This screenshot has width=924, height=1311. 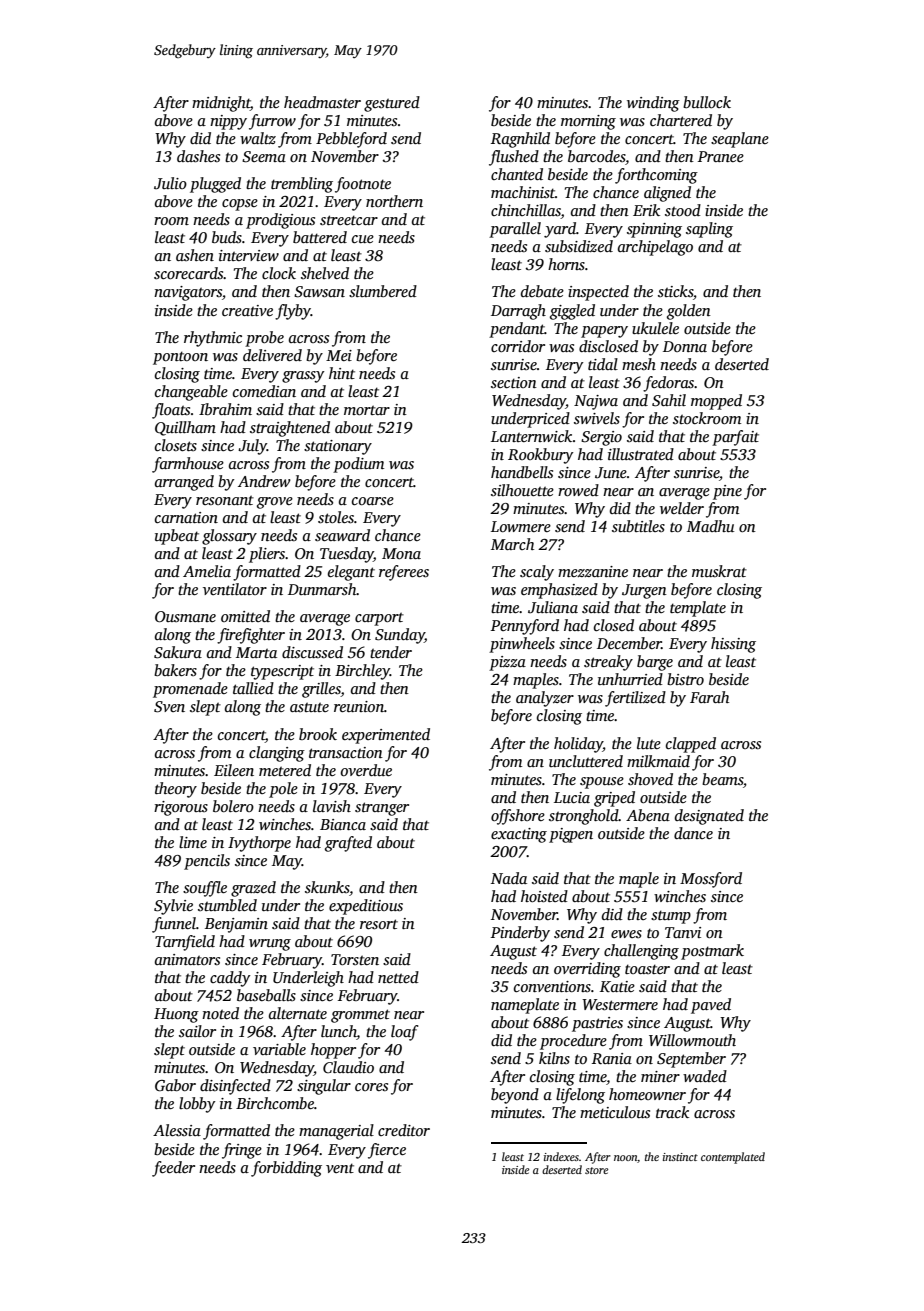 I want to click on trembling, so click(x=302, y=185).
